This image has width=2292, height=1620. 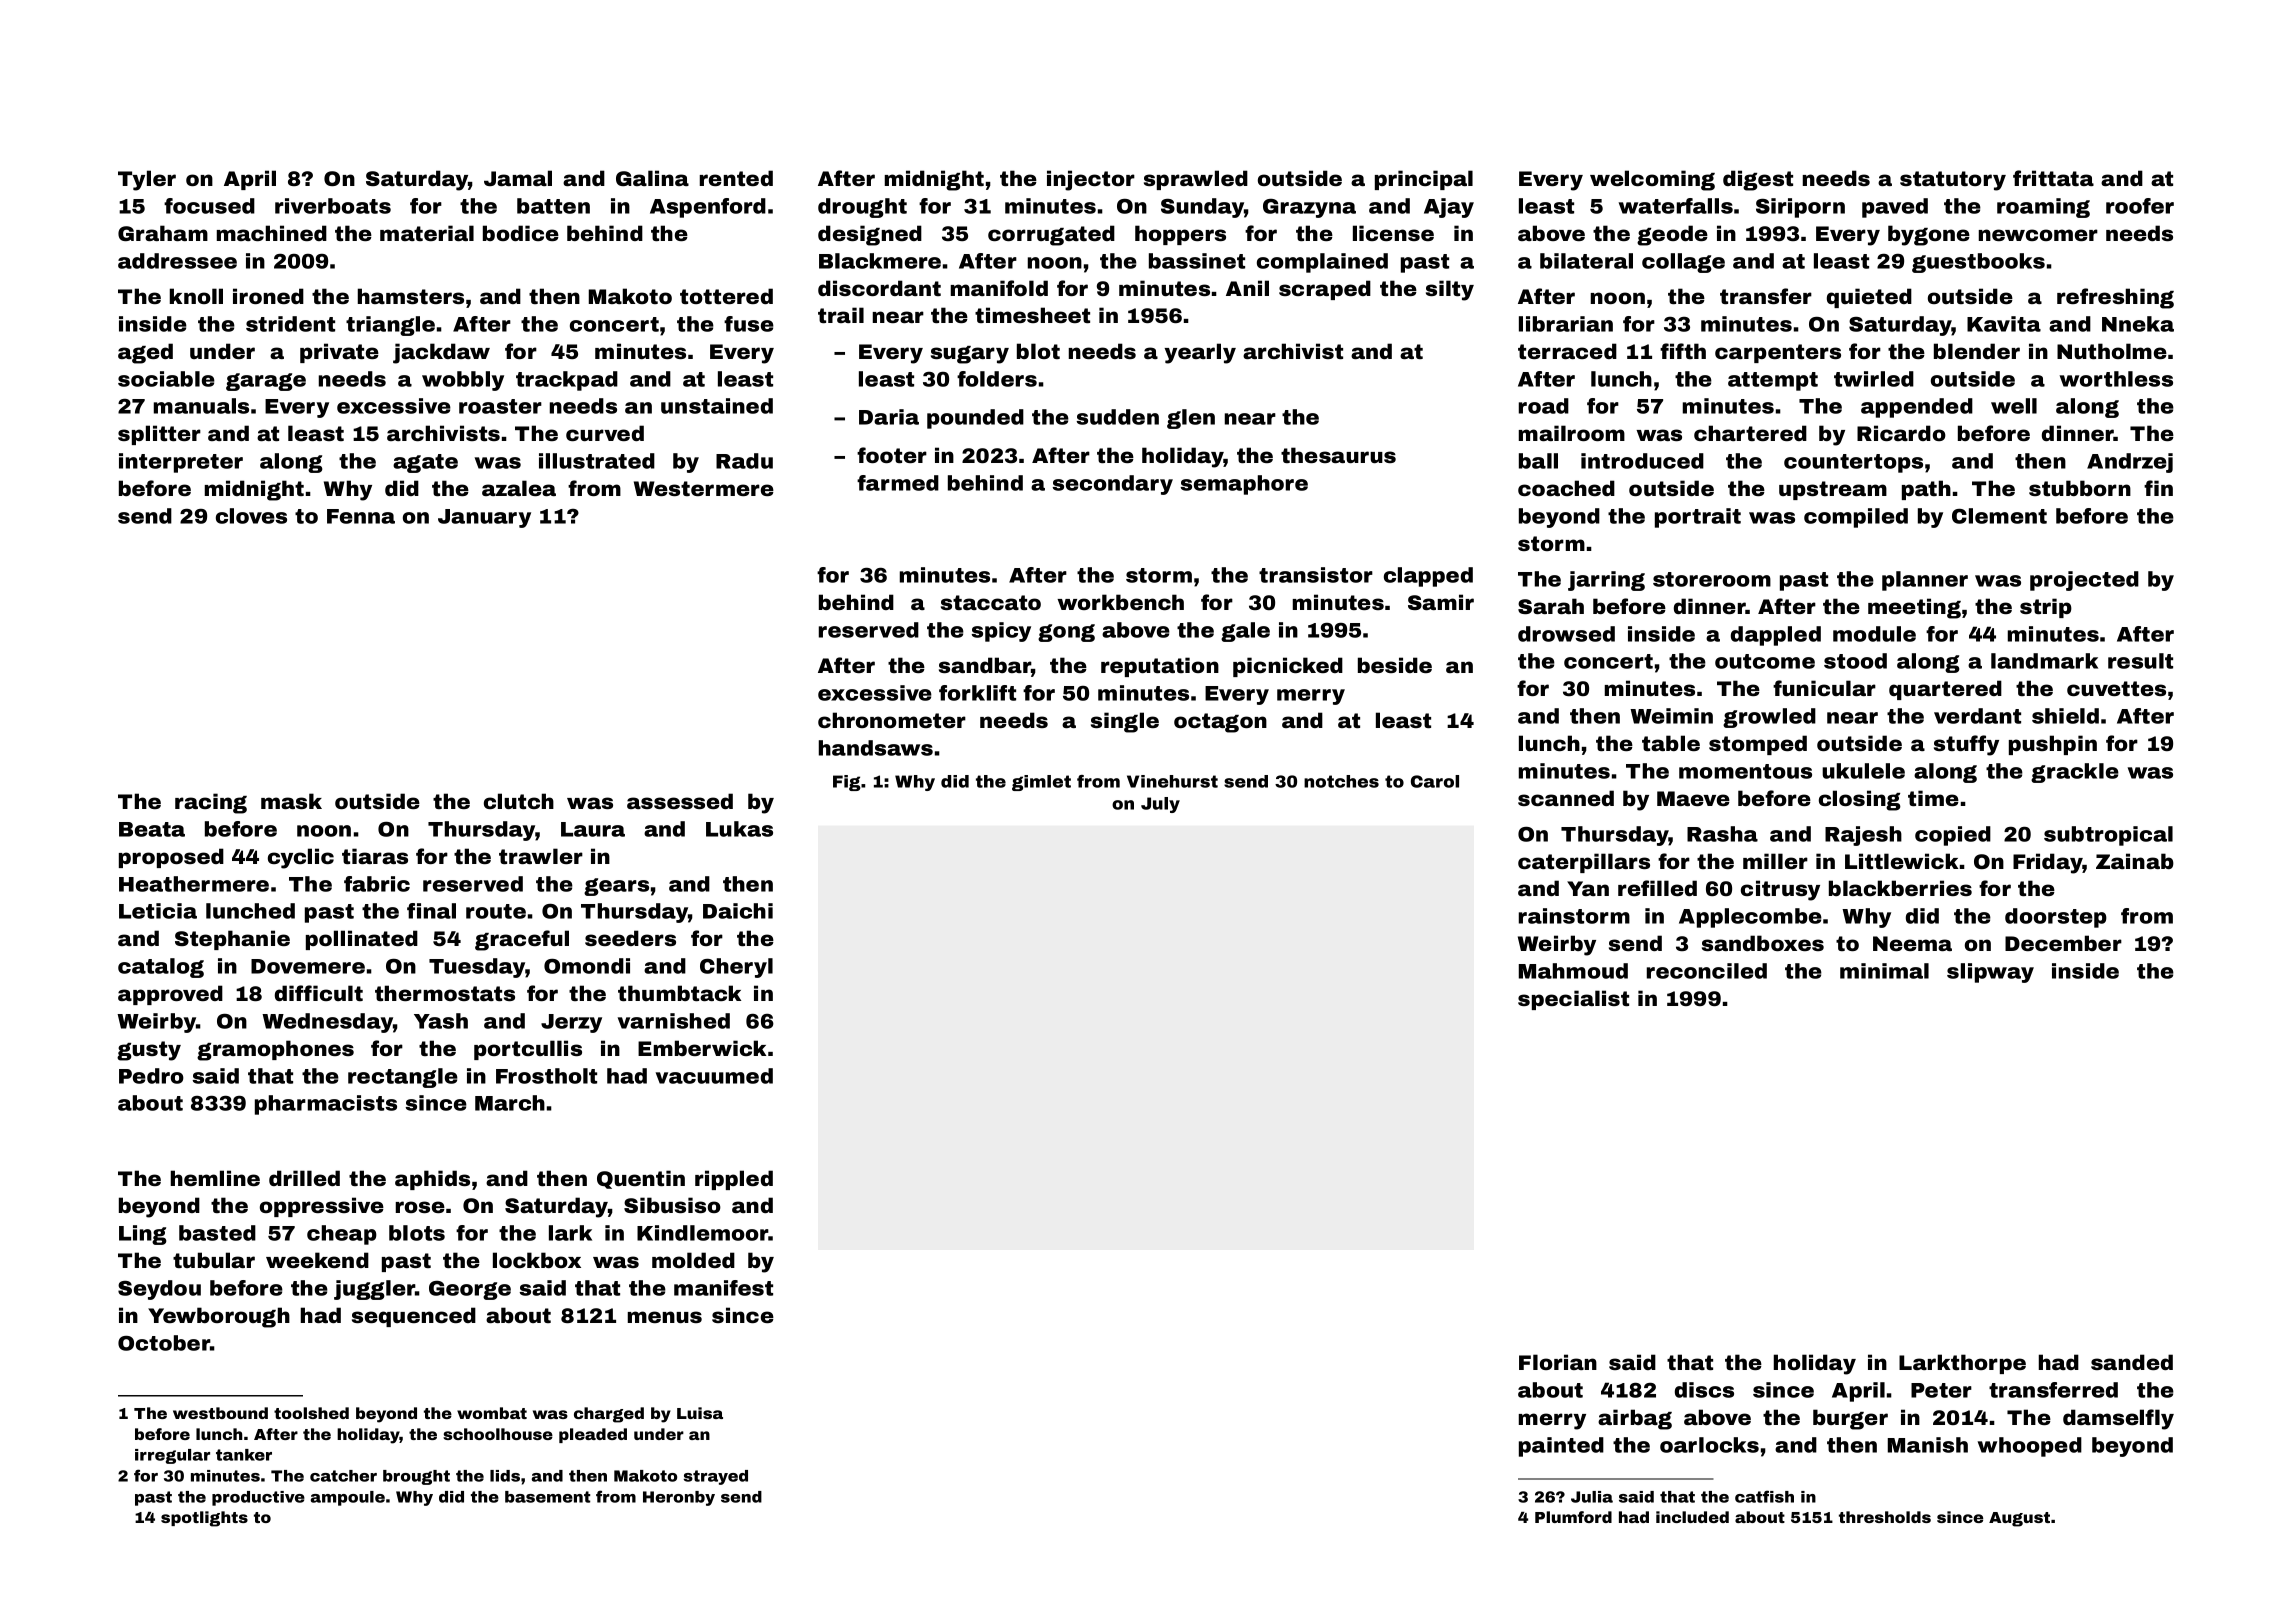 What do you see at coordinates (1588, 888) in the image?
I see `Yan` at bounding box center [1588, 888].
